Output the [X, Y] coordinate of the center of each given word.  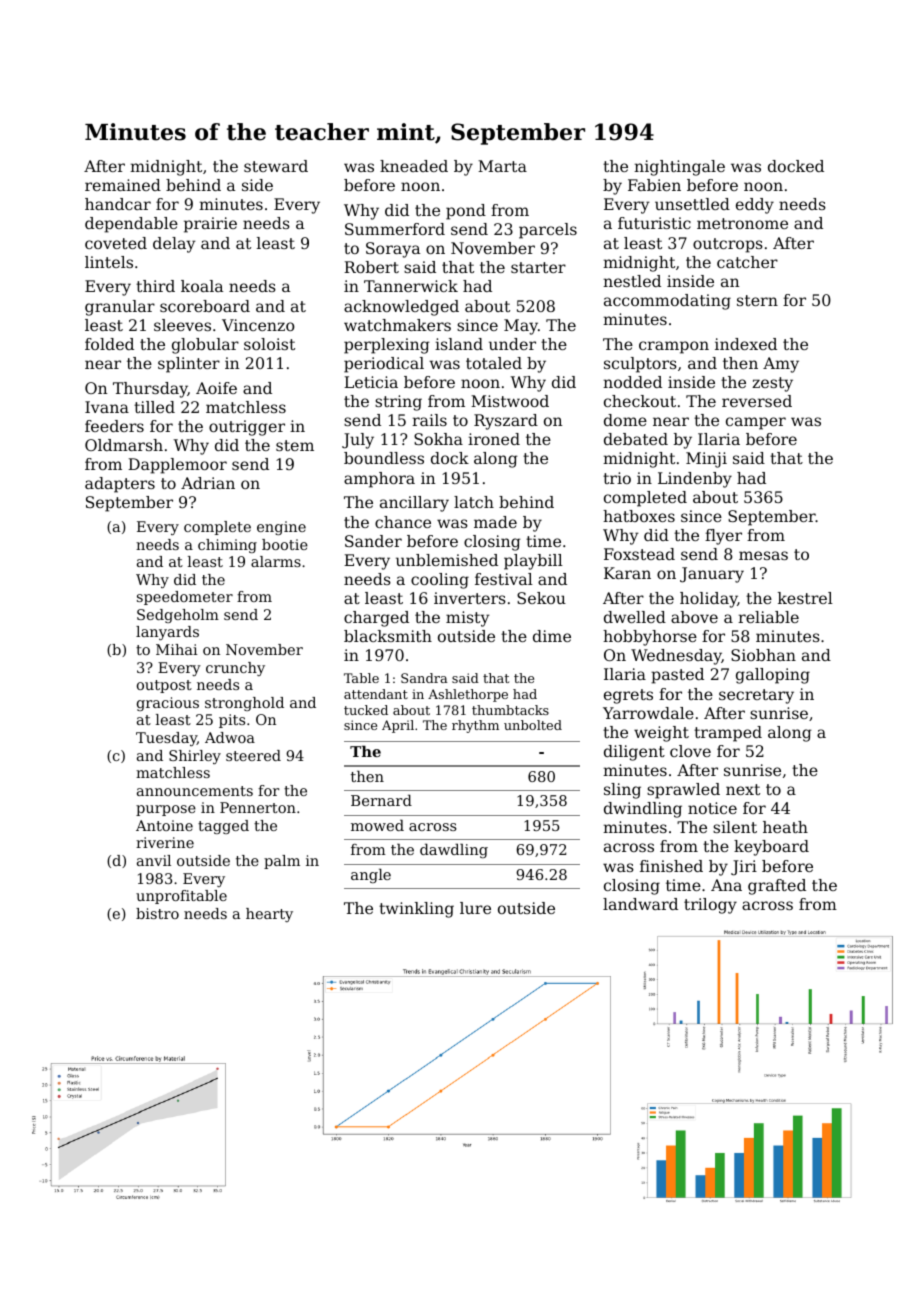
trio [617, 478]
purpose [166, 810]
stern [757, 300]
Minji [706, 460]
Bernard [381, 800]
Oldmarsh [124, 445]
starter [538, 267]
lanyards [167, 633]
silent [735, 827]
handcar [118, 204]
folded [109, 344]
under [512, 344]
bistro [157, 913]
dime [552, 636]
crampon [674, 347]
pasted [677, 676]
